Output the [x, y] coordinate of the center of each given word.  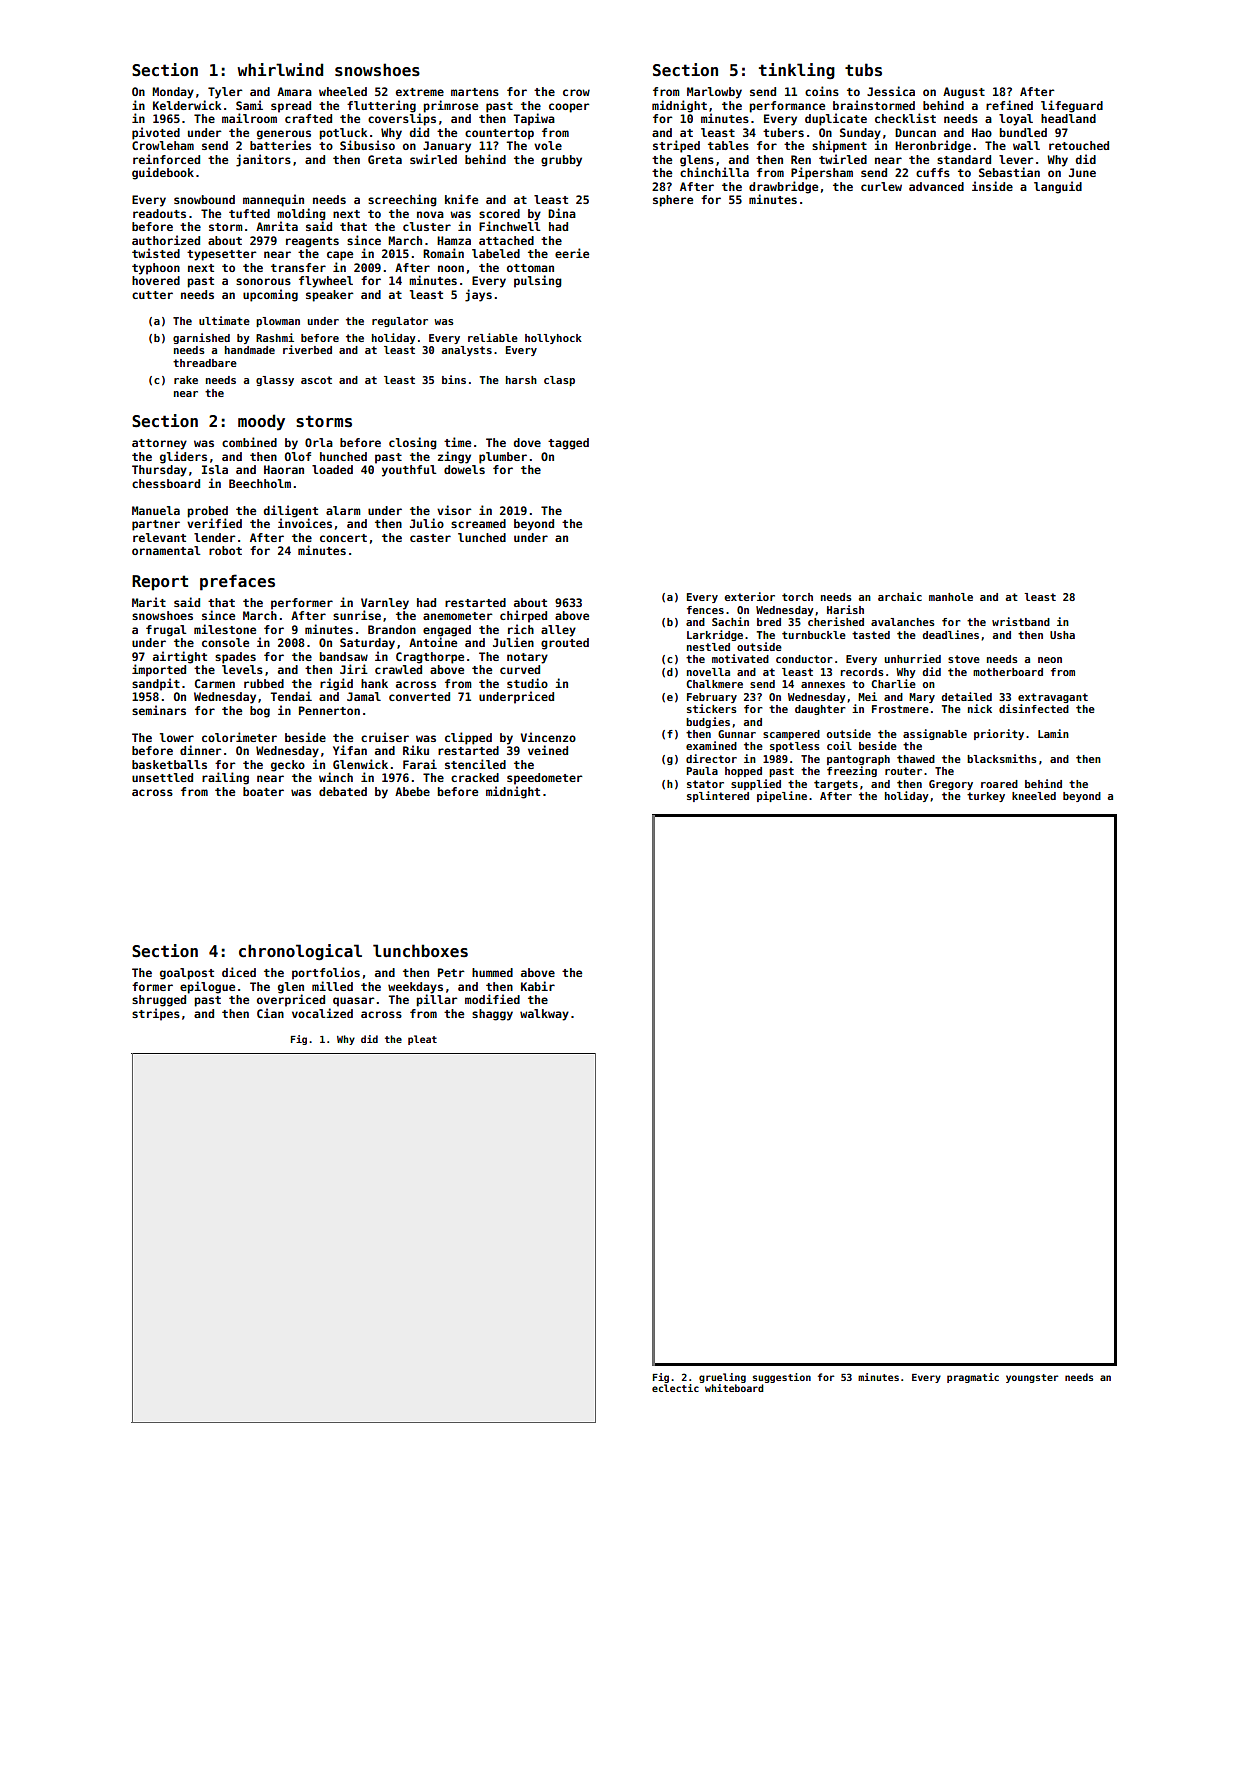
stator [705, 784]
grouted [565, 644]
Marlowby [714, 93]
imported [159, 670]
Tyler [225, 93]
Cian [270, 1013]
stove [964, 659]
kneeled [1034, 796]
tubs [863, 70]
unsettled [162, 777]
